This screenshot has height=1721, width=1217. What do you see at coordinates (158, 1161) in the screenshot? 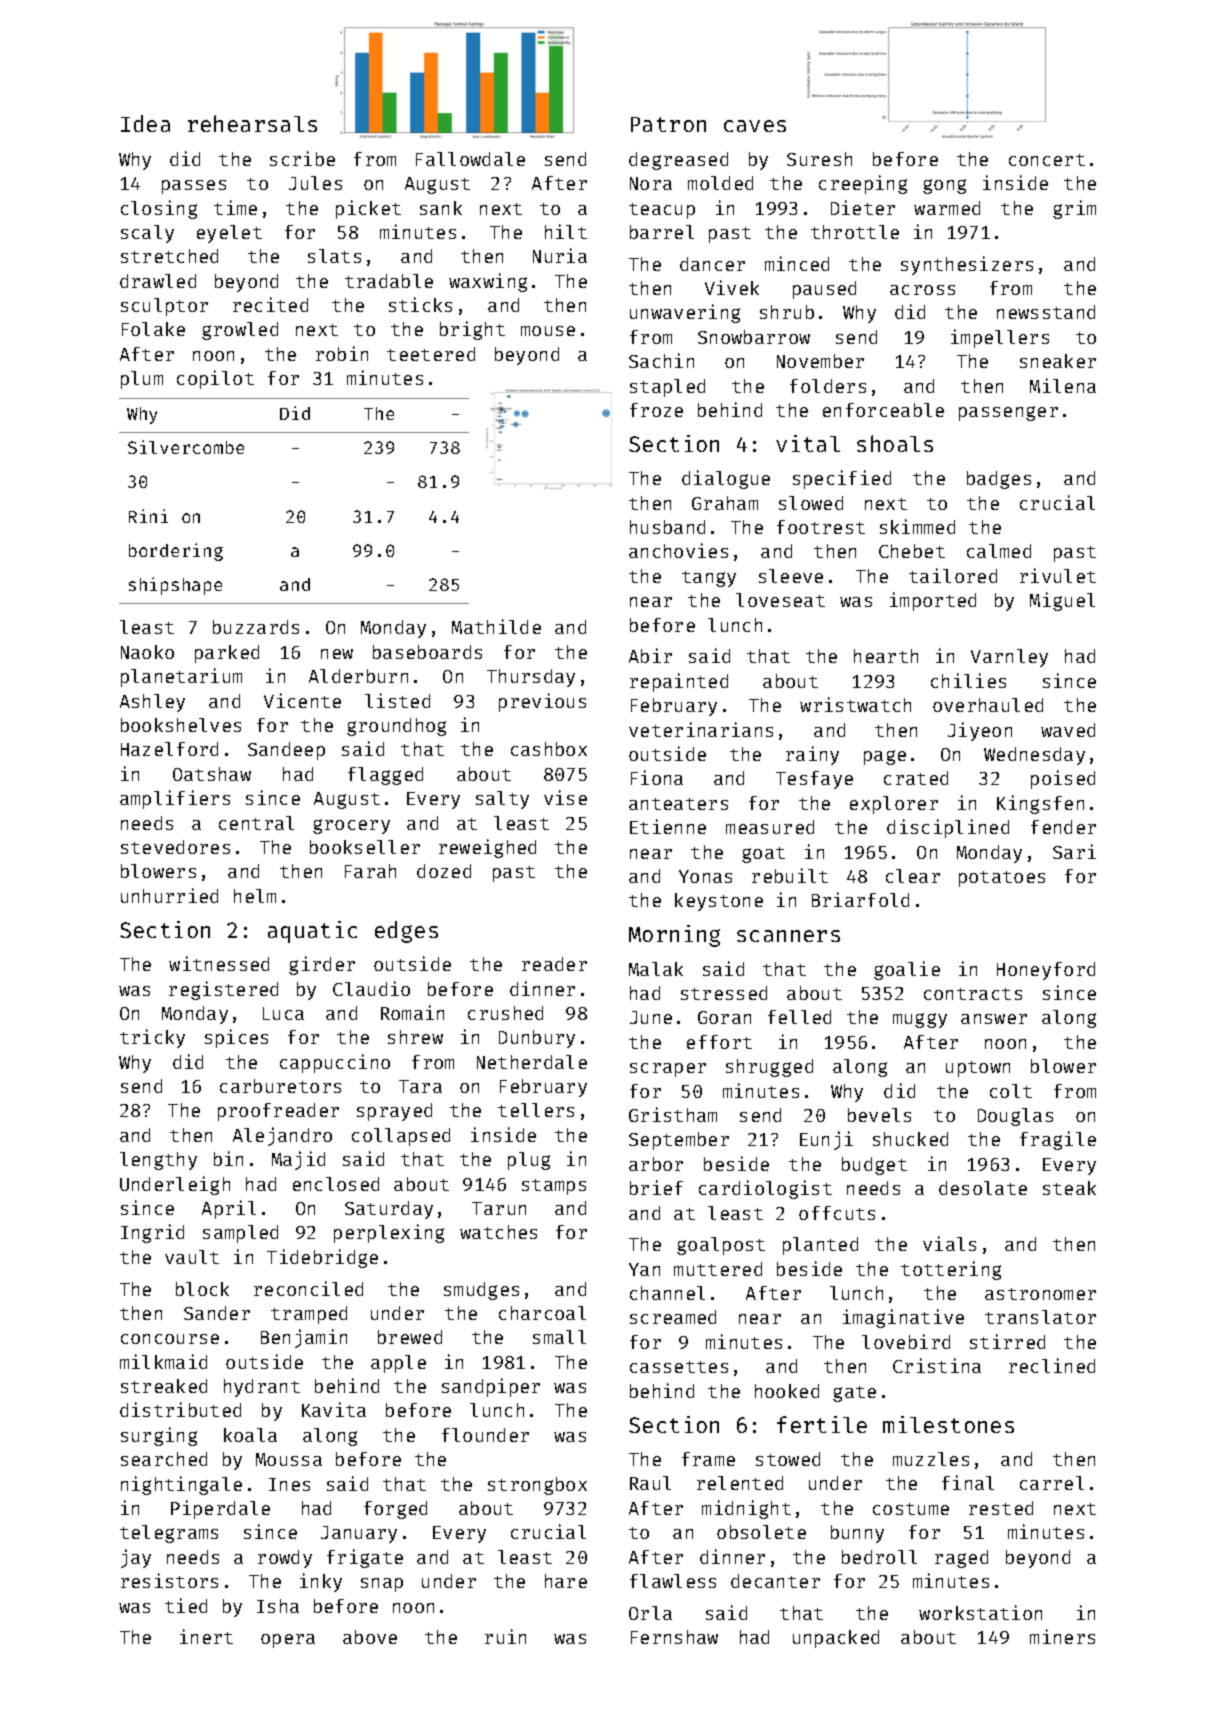
I see `lengthy` at bounding box center [158, 1161].
